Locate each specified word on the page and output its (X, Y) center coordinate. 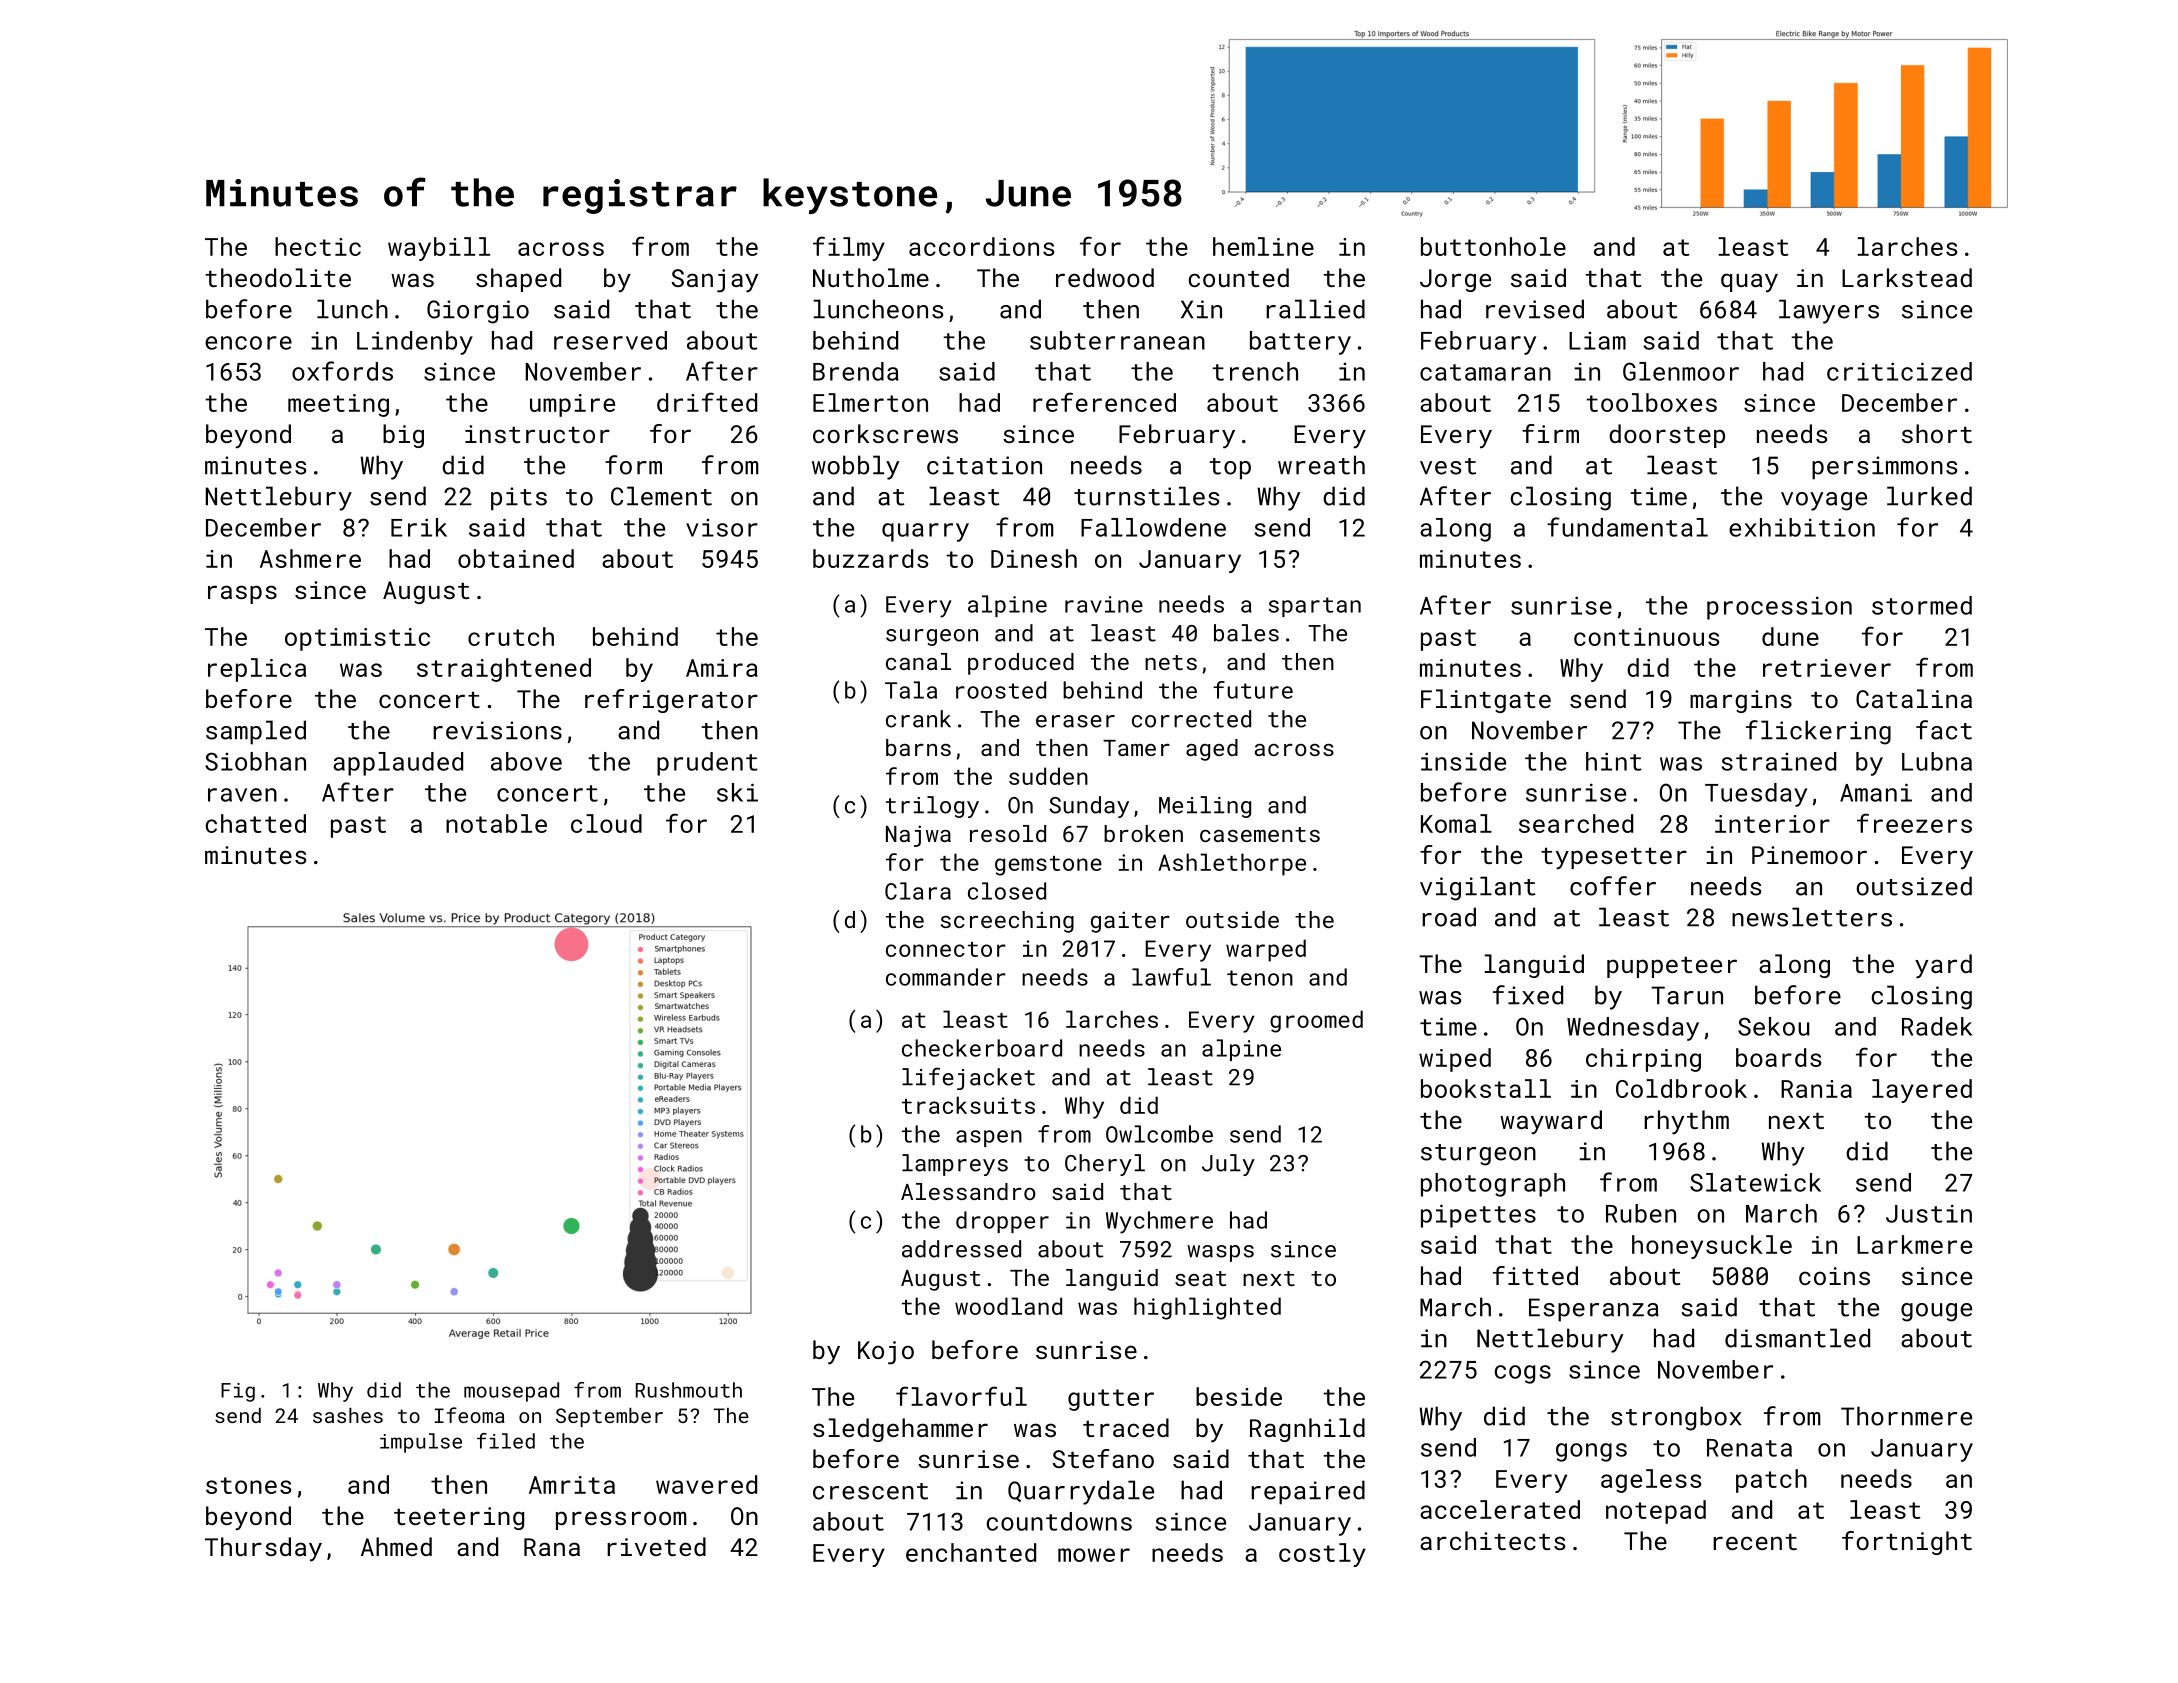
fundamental (1627, 527)
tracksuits (968, 1105)
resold (1008, 833)
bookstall (1486, 1088)
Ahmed (396, 1546)
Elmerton (870, 402)
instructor (537, 434)
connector (946, 949)
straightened (504, 670)
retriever (1827, 668)
